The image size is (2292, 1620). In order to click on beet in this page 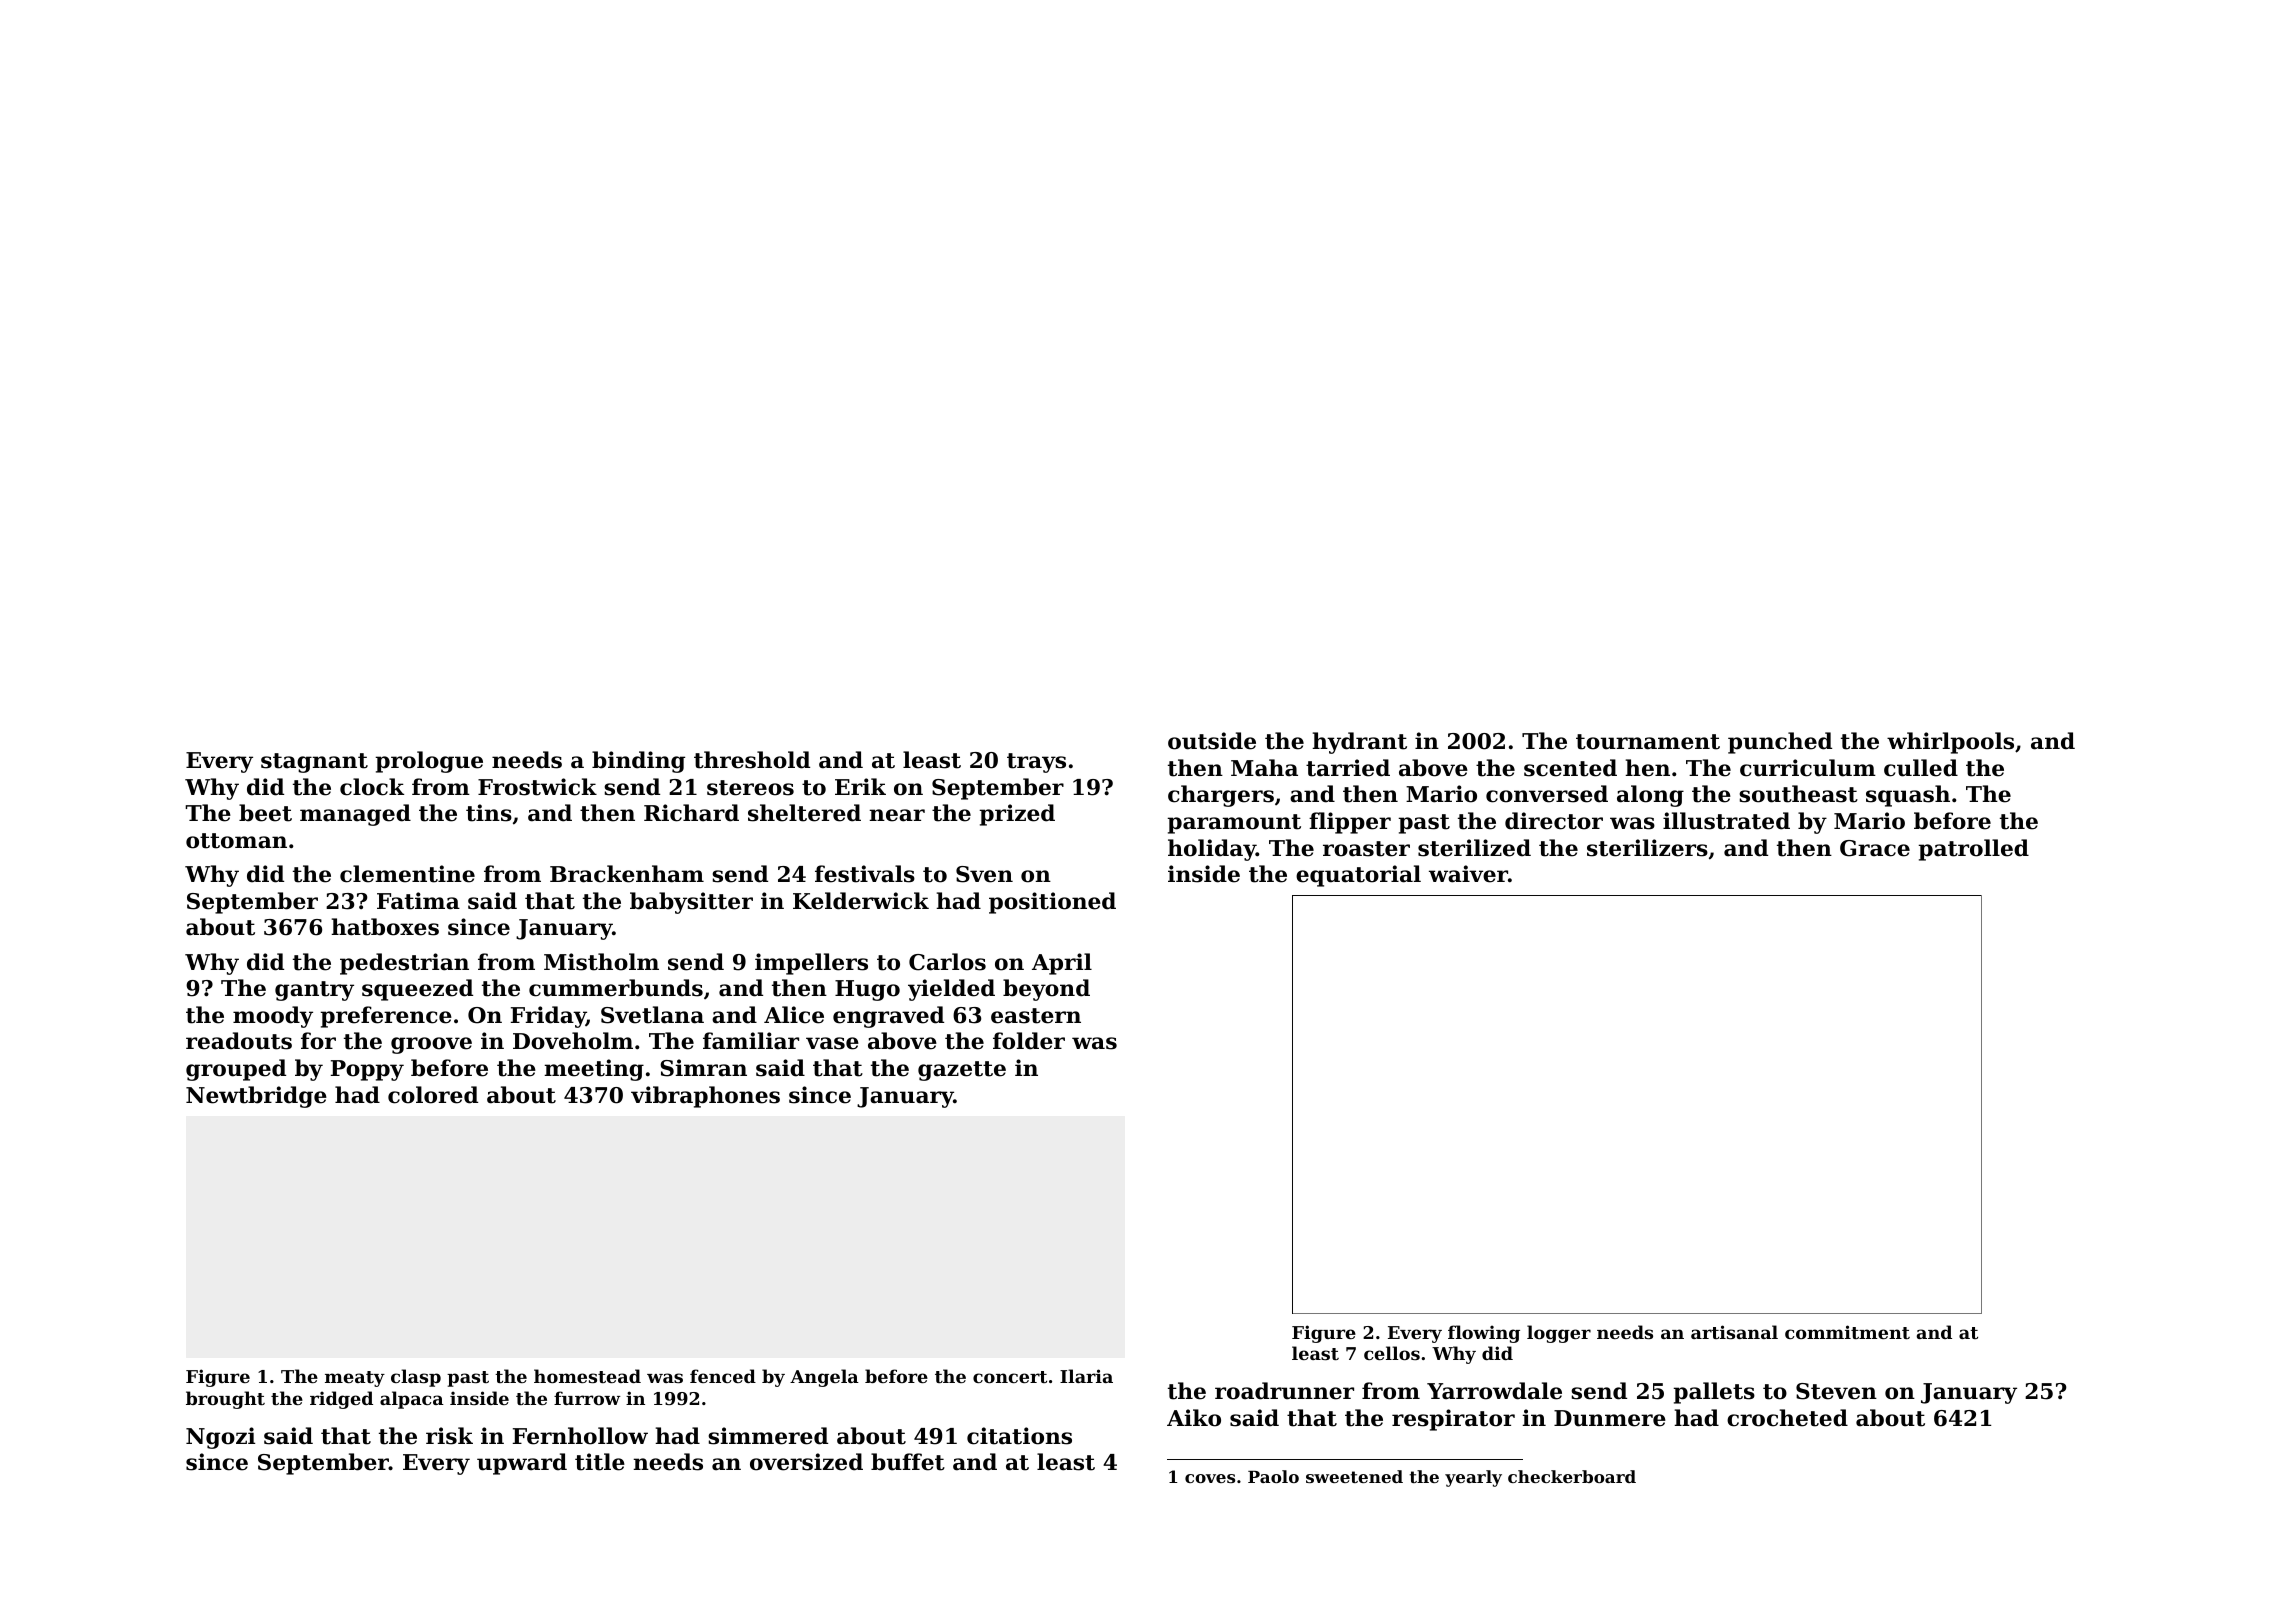, I will do `click(265, 813)`.
